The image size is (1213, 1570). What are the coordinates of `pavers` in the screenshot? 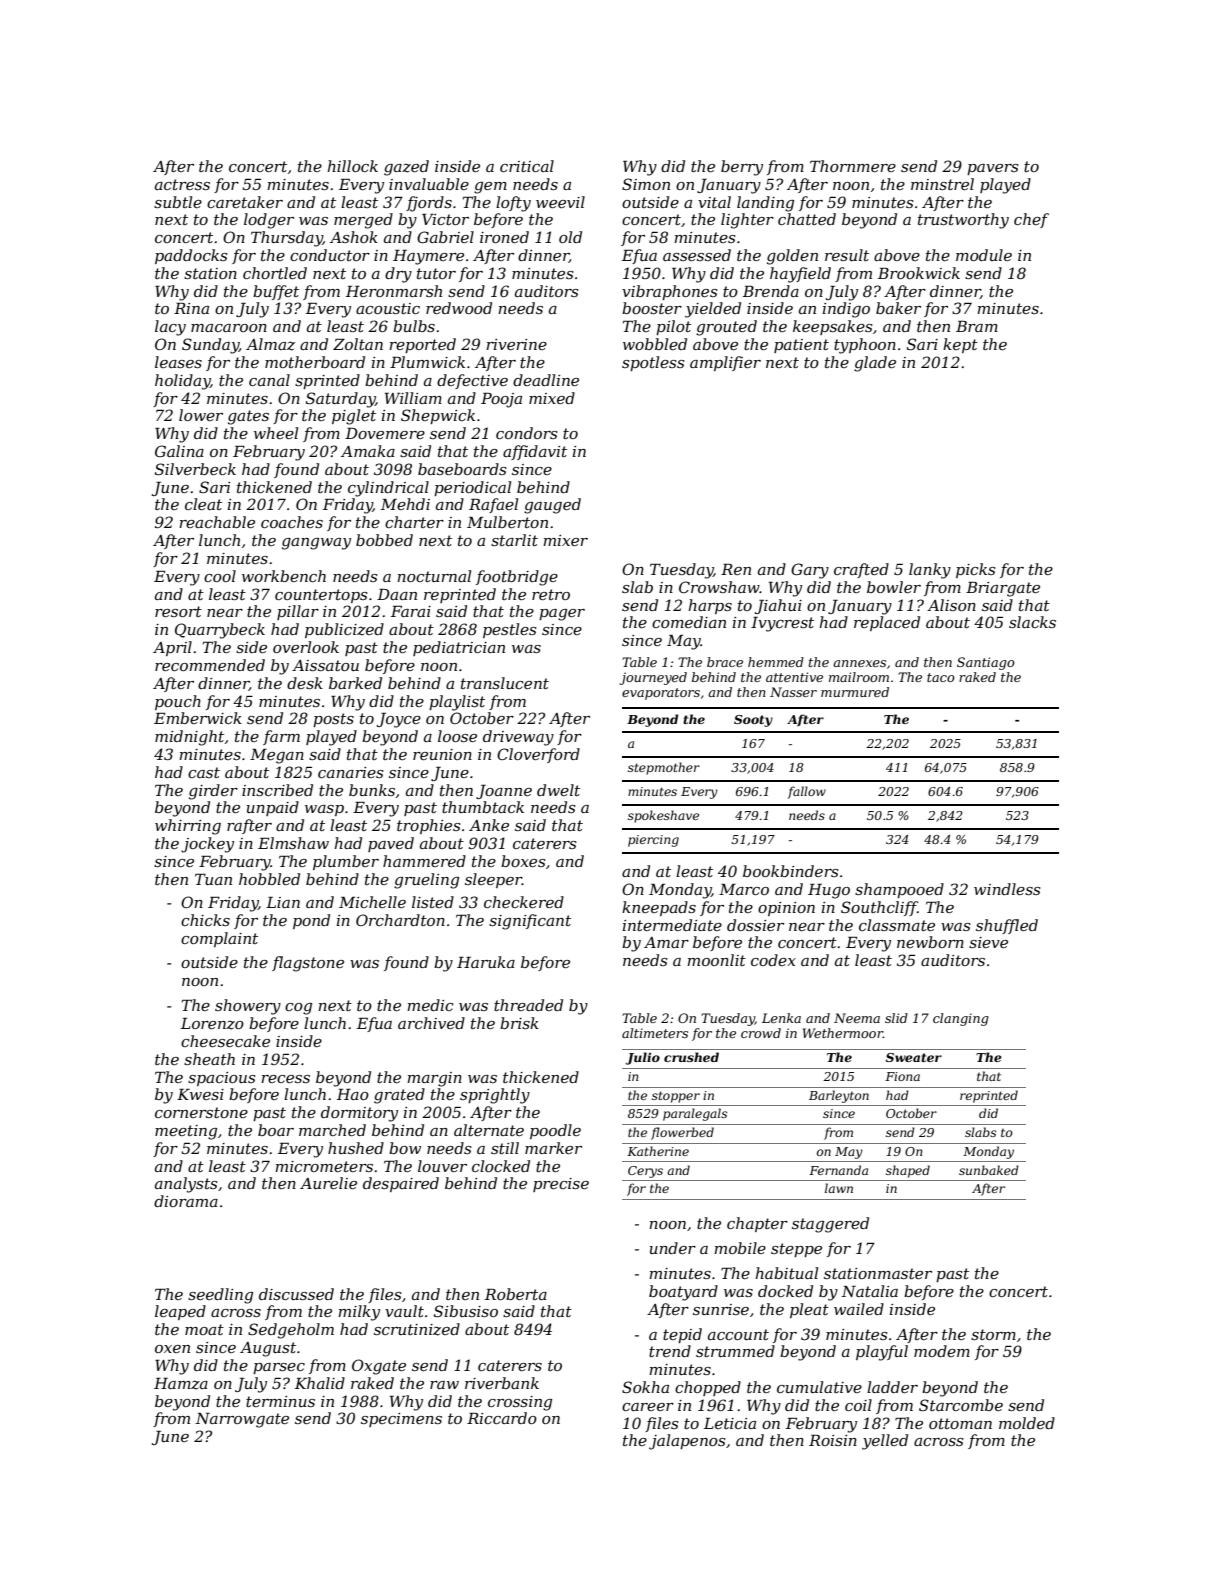 It's located at (993, 169).
